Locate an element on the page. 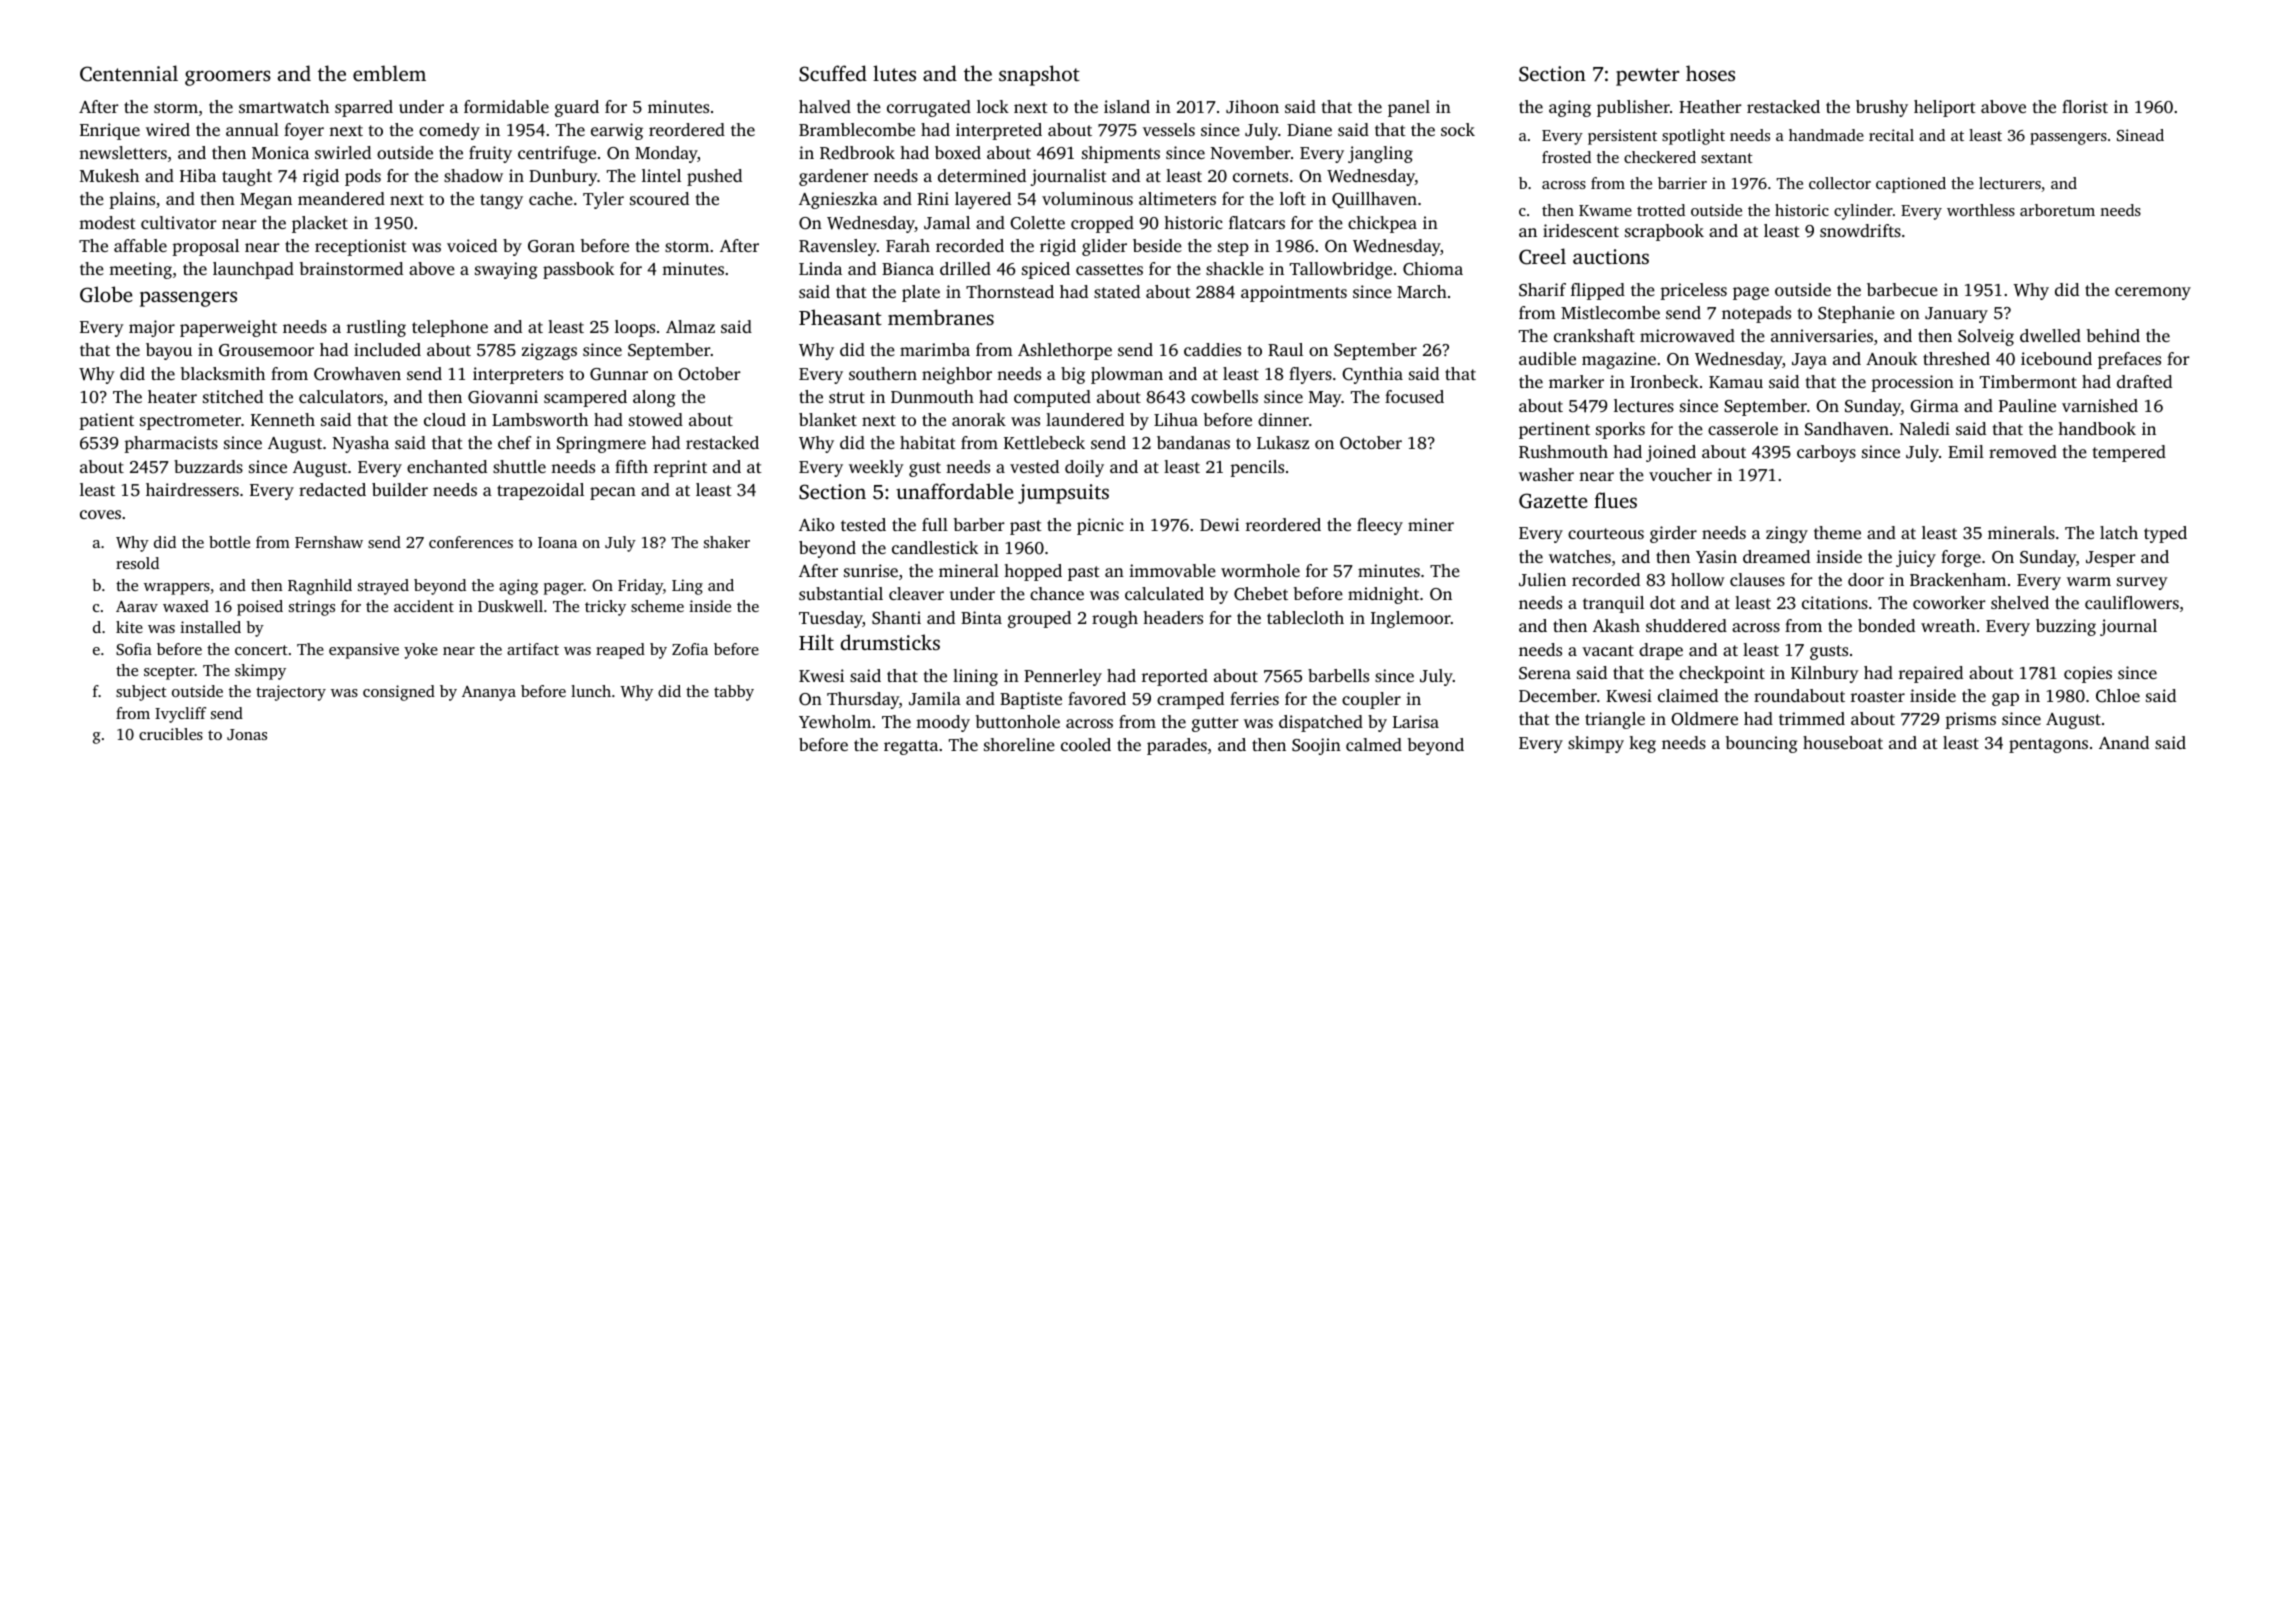 The width and height of the document is (2282, 1614). Pheasant is located at coordinates (840, 317).
